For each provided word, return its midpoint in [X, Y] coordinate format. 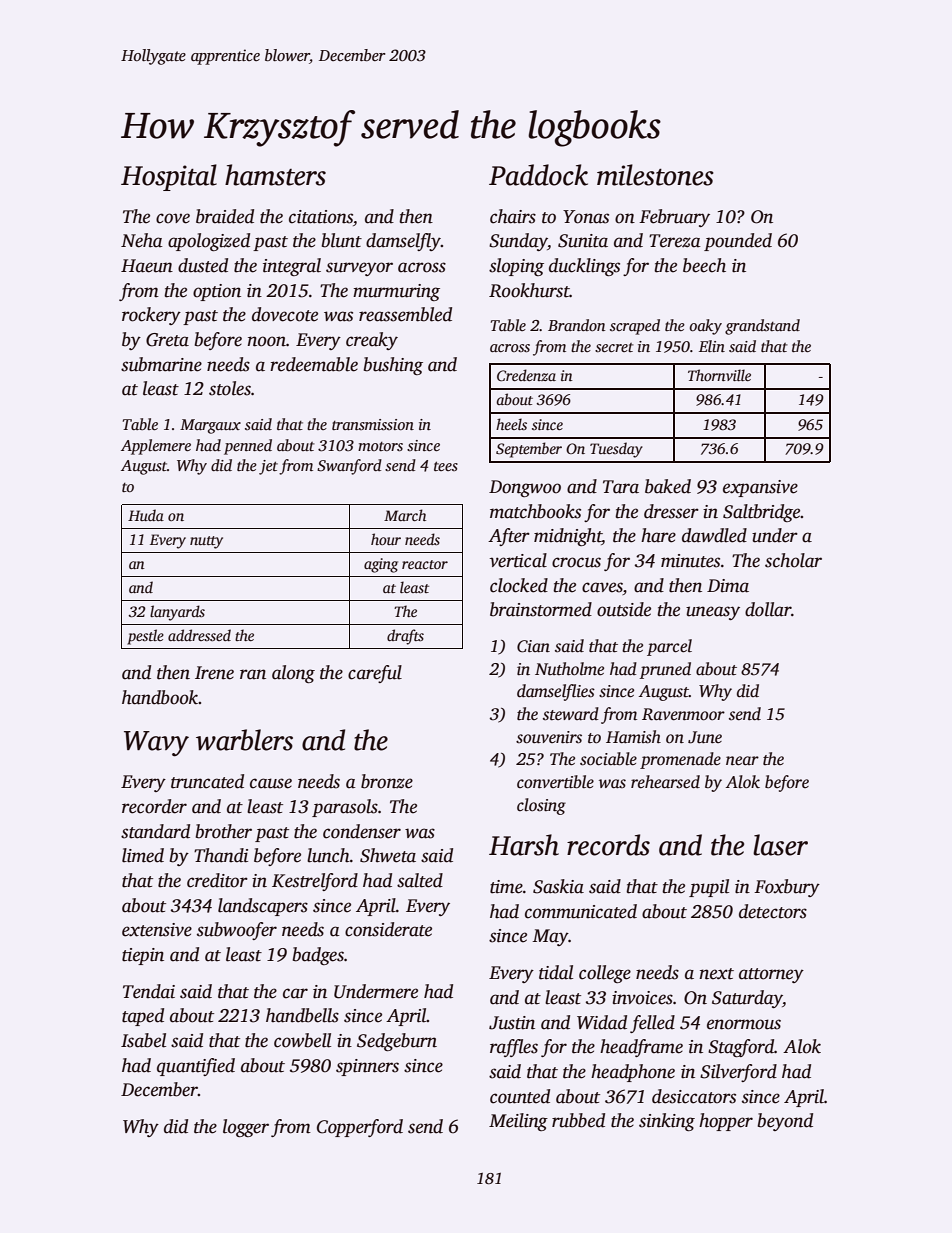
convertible [555, 782]
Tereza [675, 241]
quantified [196, 1067]
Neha [142, 240]
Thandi [221, 855]
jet [268, 467]
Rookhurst [529, 290]
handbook [160, 697]
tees [446, 466]
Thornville [719, 375]
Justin [512, 1023]
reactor [425, 564]
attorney [771, 975]
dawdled [714, 535]
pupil [709, 888]
